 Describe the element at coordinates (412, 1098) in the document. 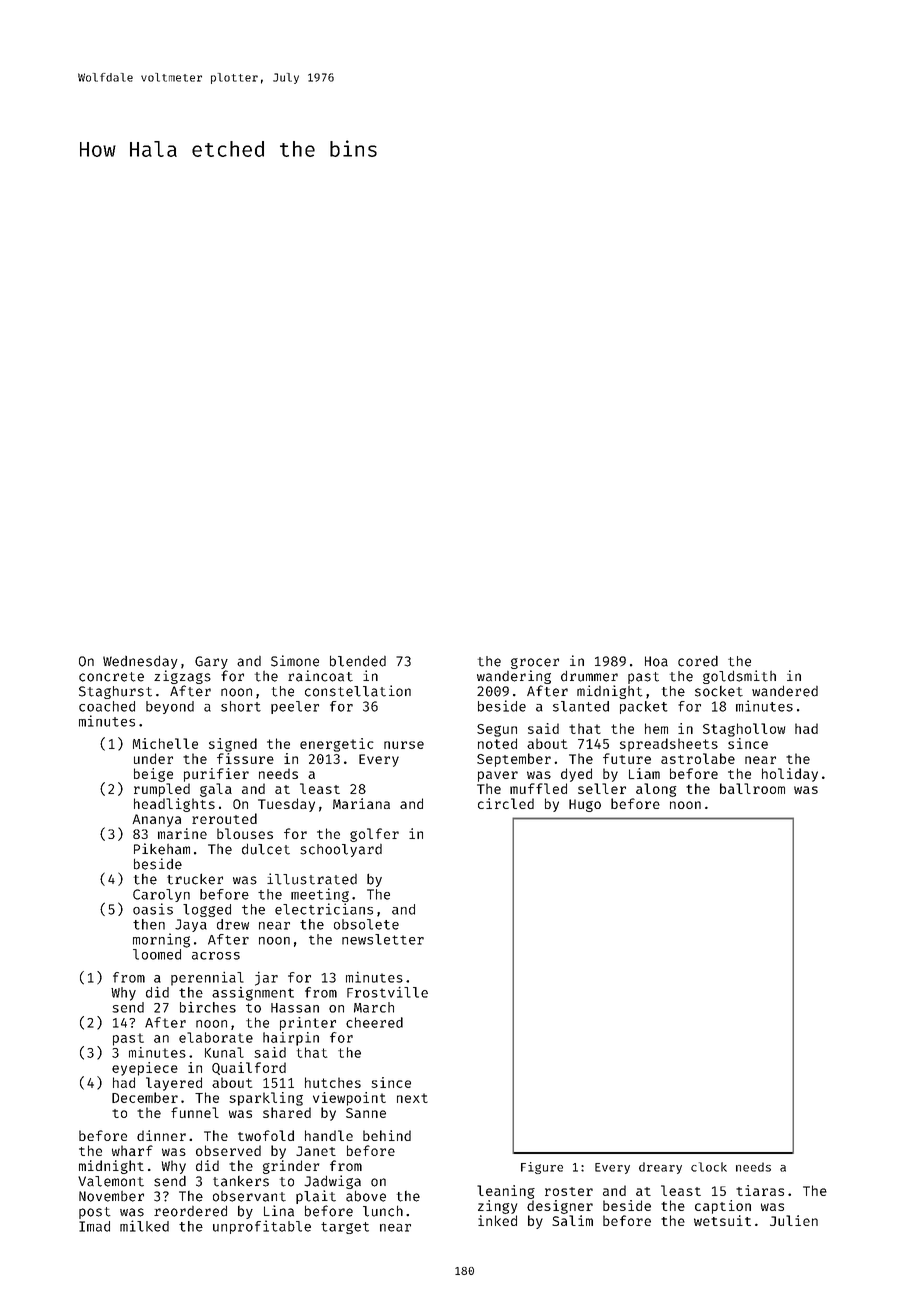

I see `next` at that location.
